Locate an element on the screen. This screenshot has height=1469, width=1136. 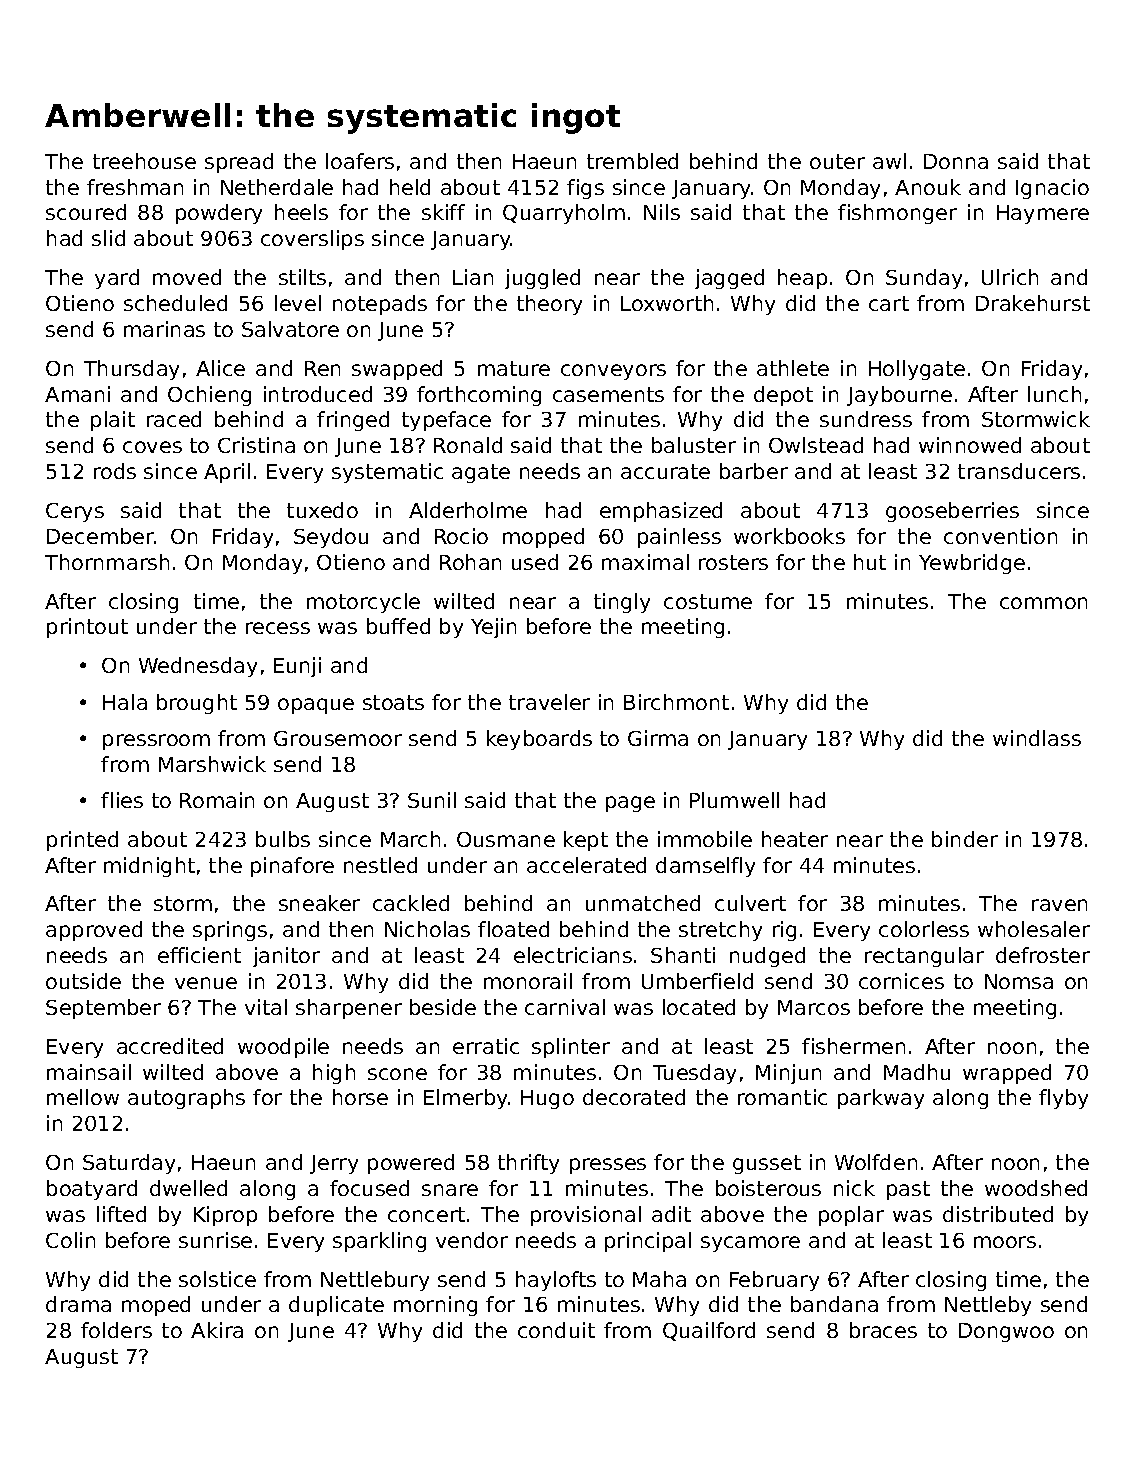
keyboards is located at coordinates (539, 740).
